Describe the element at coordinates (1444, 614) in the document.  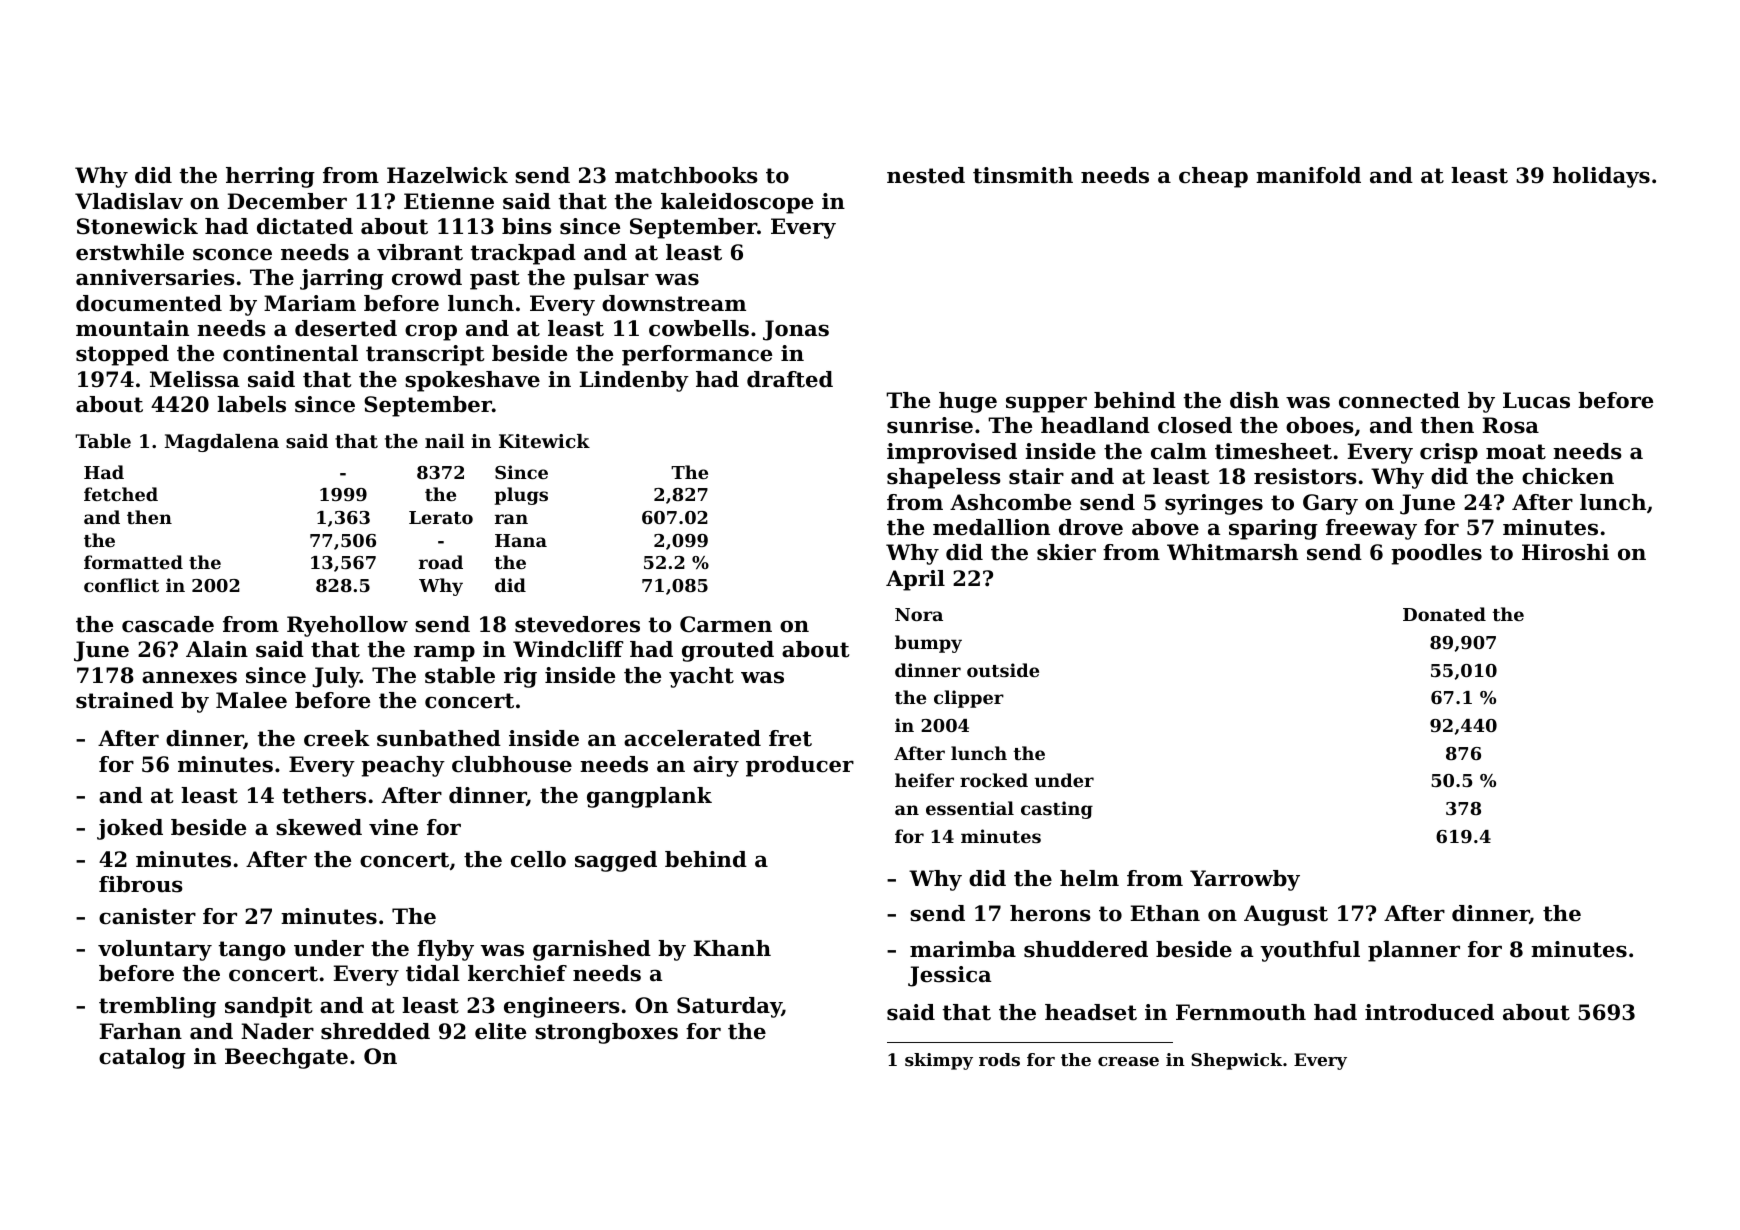
I see `Donated` at that location.
